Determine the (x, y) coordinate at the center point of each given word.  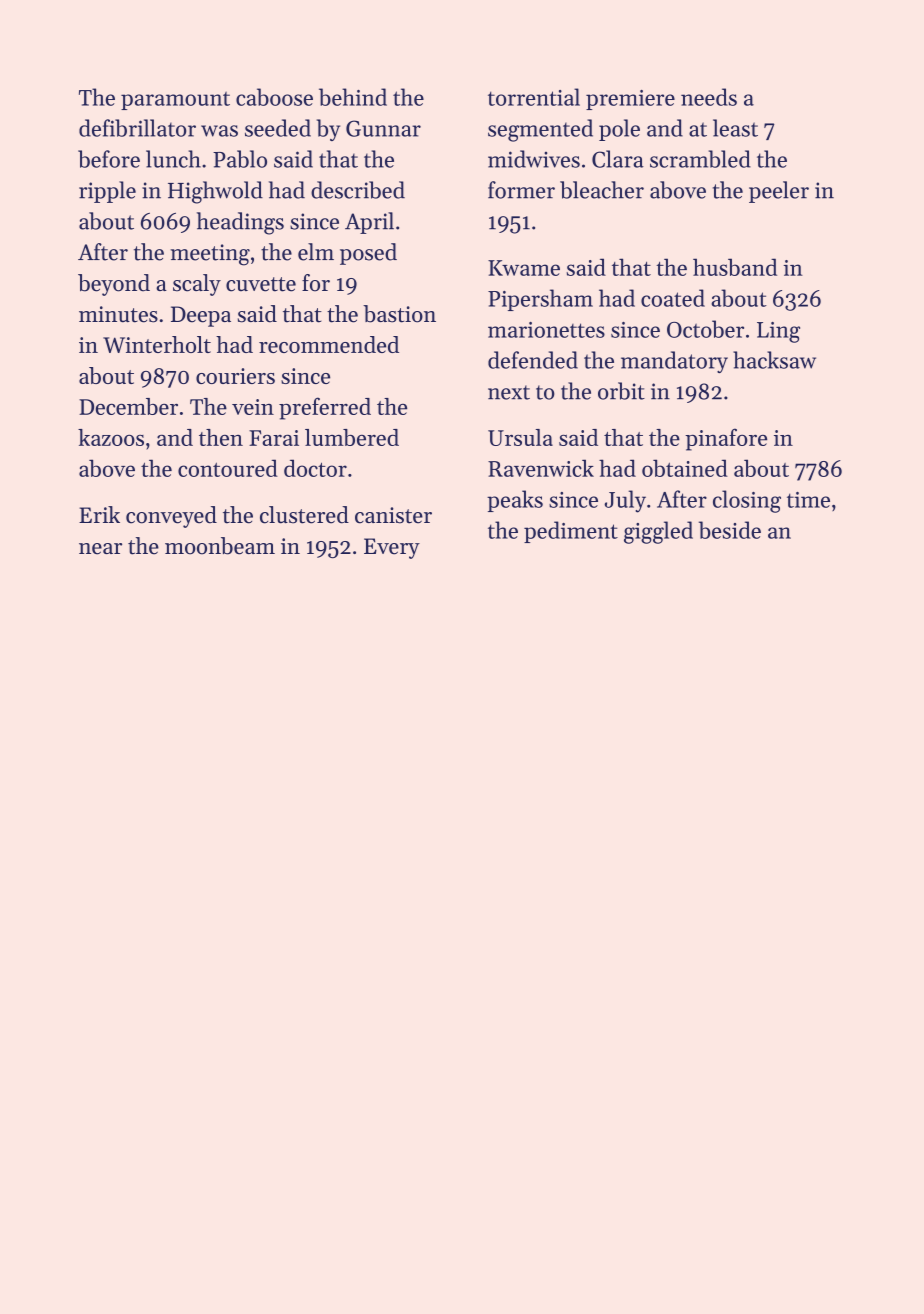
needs (709, 97)
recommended (329, 344)
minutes (118, 314)
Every (392, 548)
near (100, 549)
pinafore (726, 439)
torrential (534, 97)
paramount (175, 101)
